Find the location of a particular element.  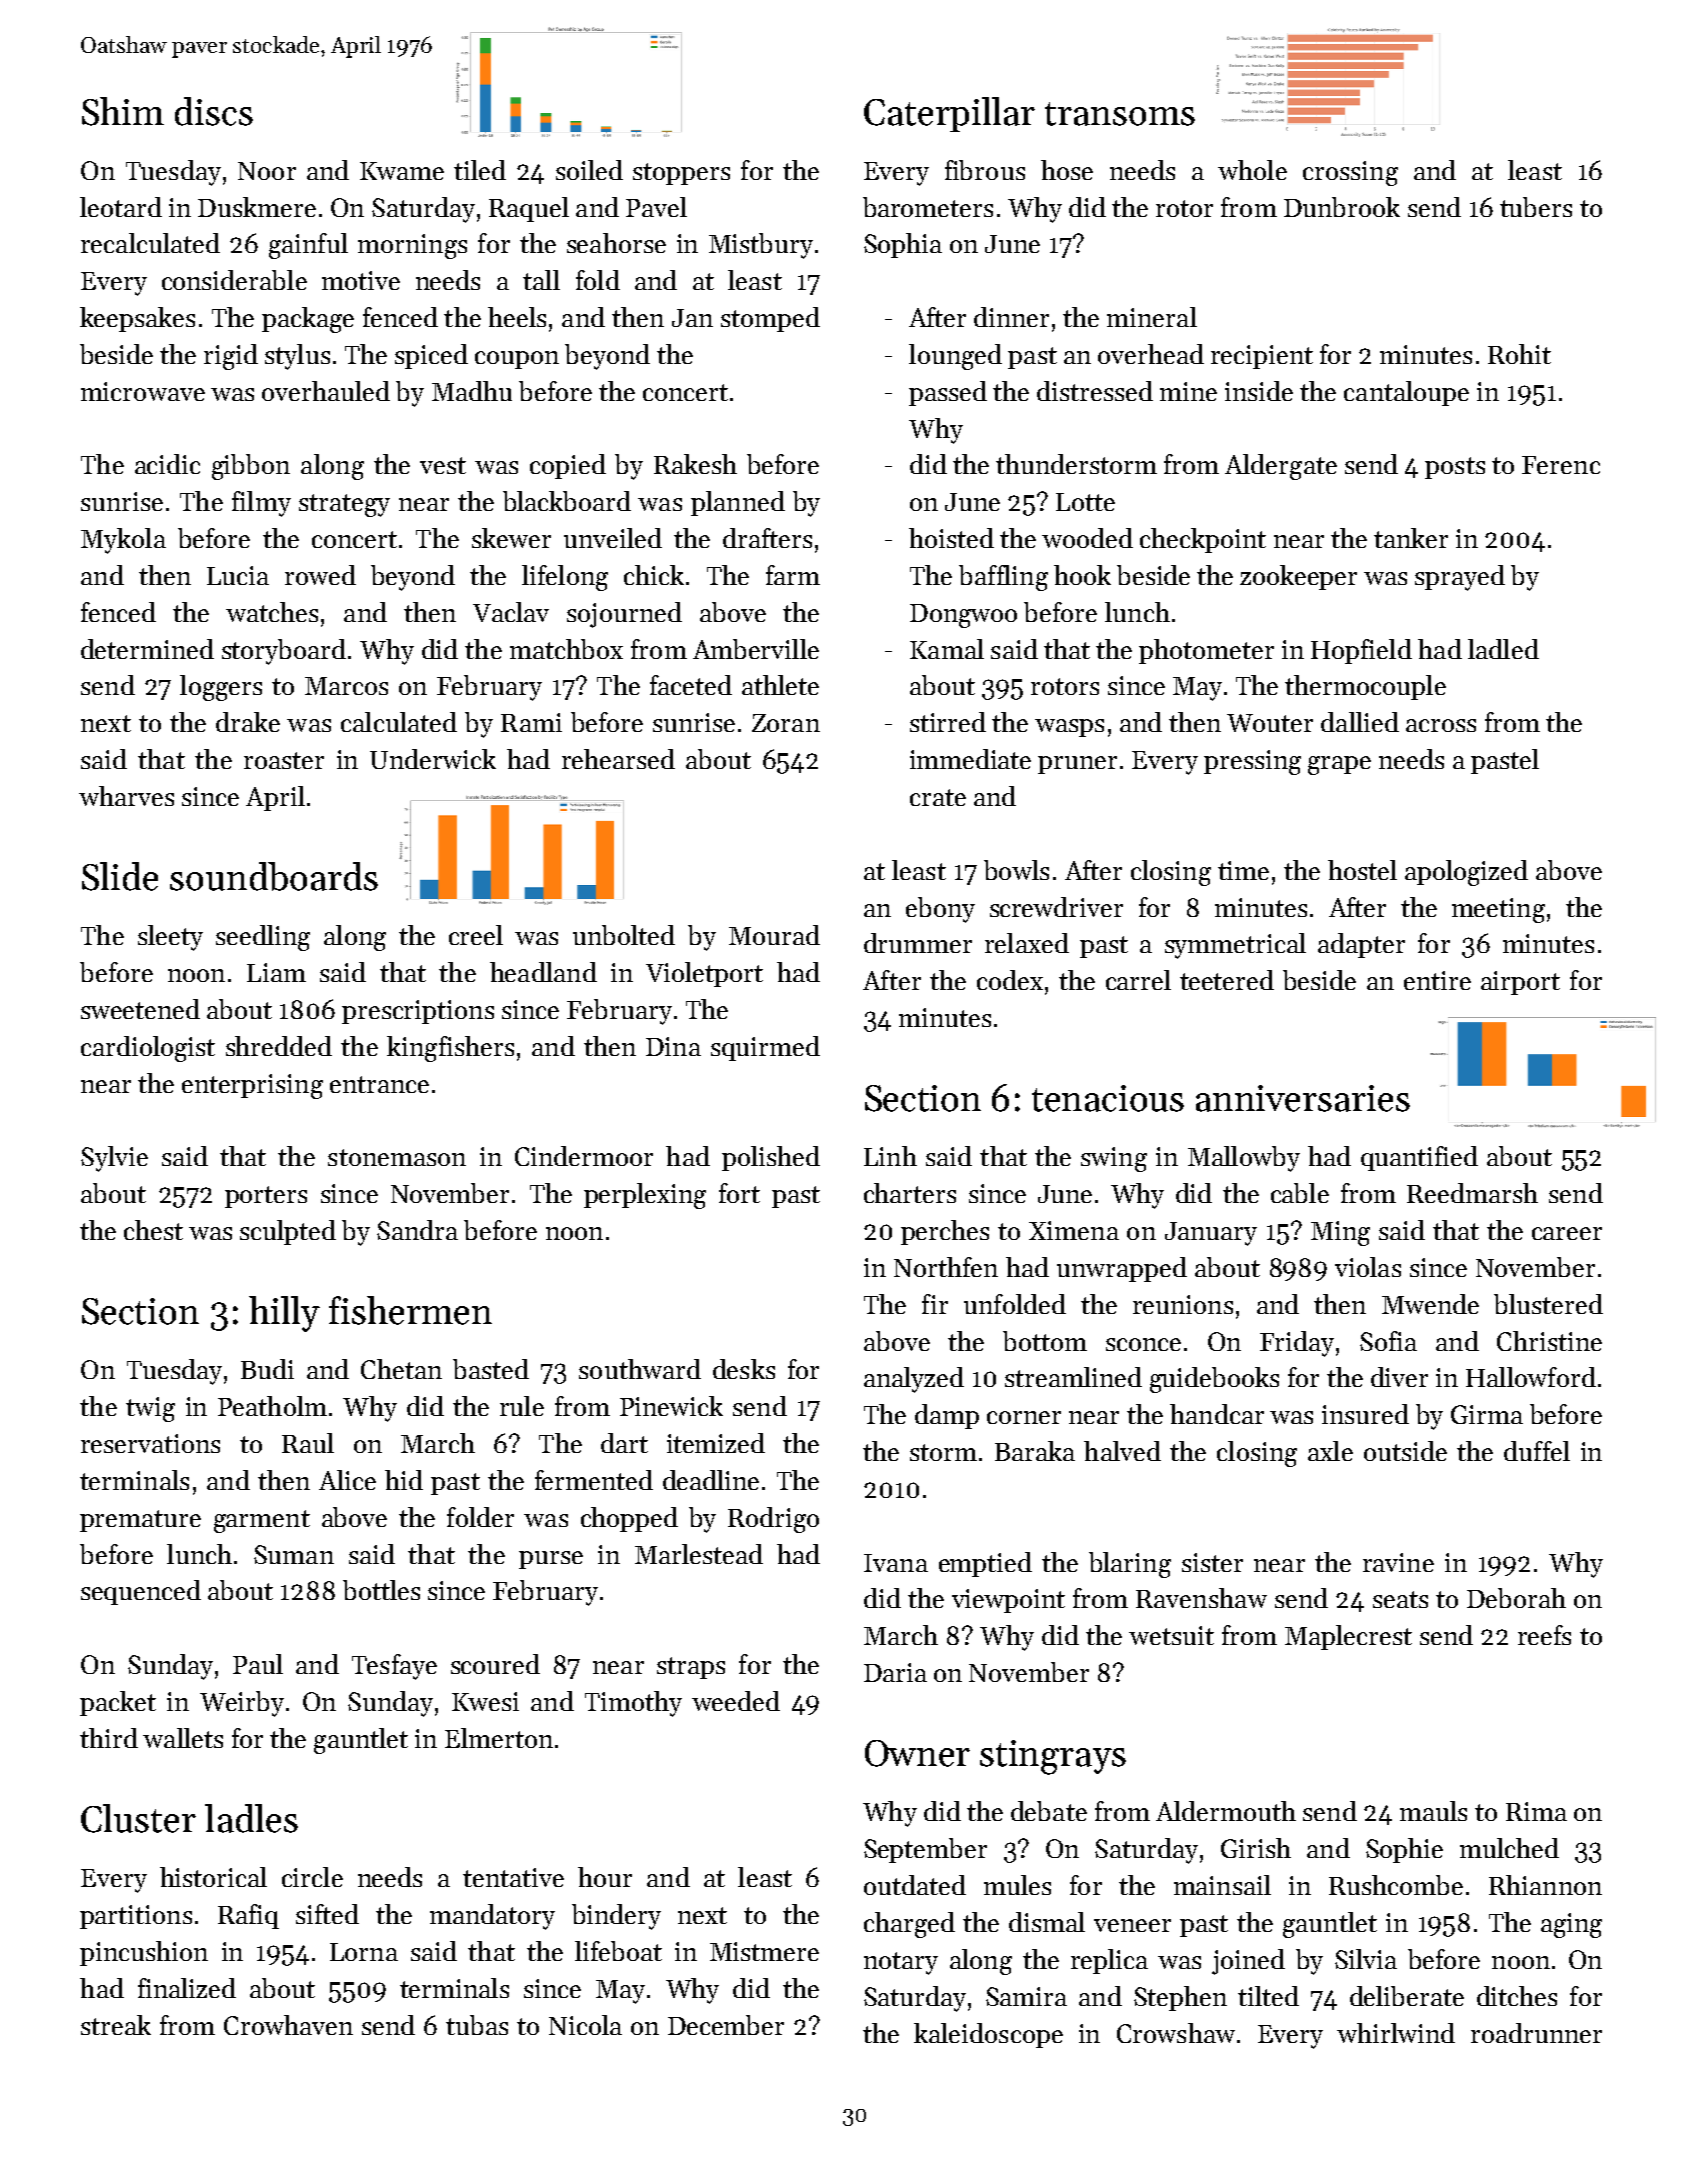

ladled is located at coordinates (1503, 649).
